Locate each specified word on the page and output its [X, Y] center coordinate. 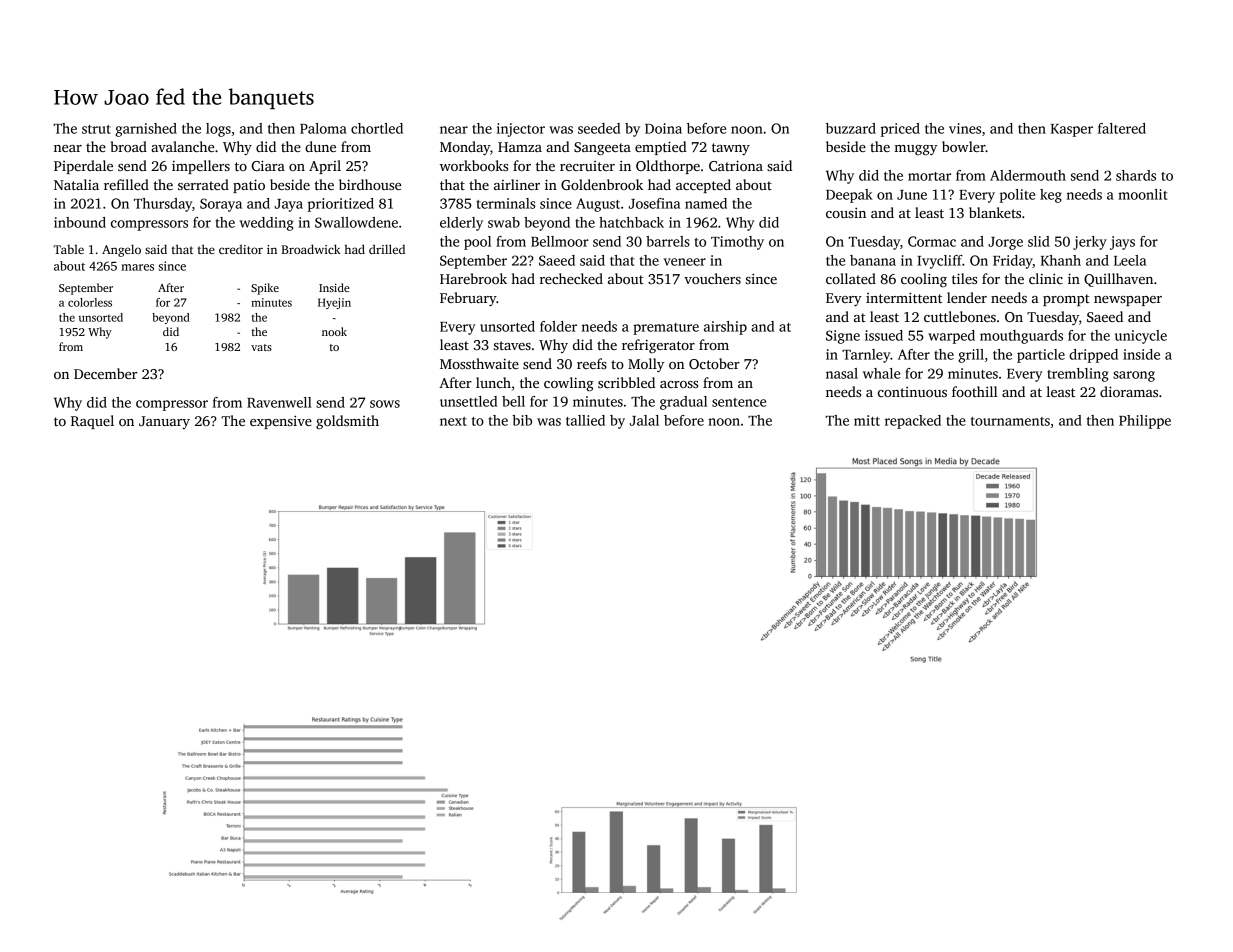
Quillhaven [1118, 280]
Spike [265, 289]
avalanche [182, 146]
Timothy [737, 243]
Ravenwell [279, 402]
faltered [1122, 128]
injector [521, 130]
